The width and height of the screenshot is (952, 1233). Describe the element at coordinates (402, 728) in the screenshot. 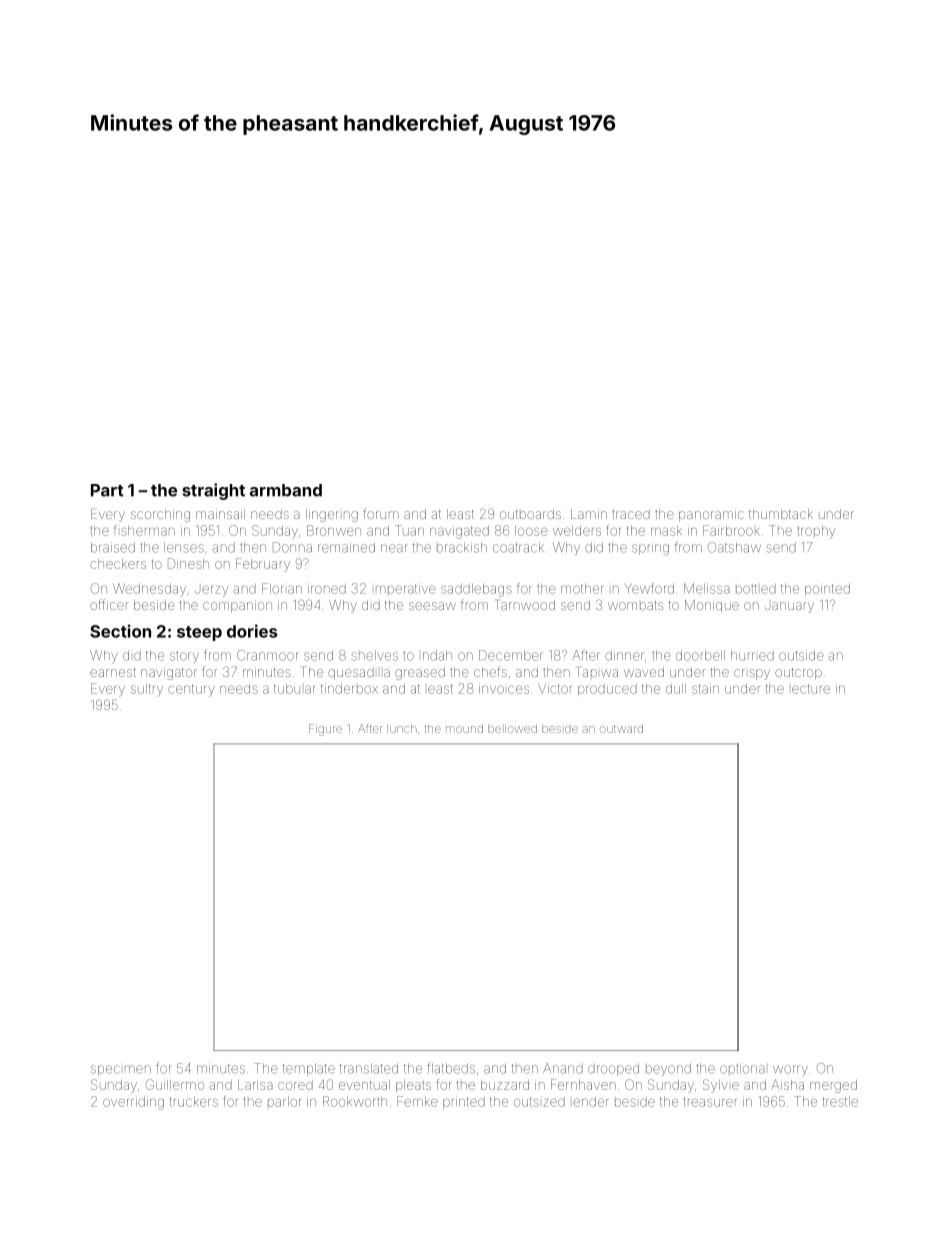

I see `lunch` at that location.
